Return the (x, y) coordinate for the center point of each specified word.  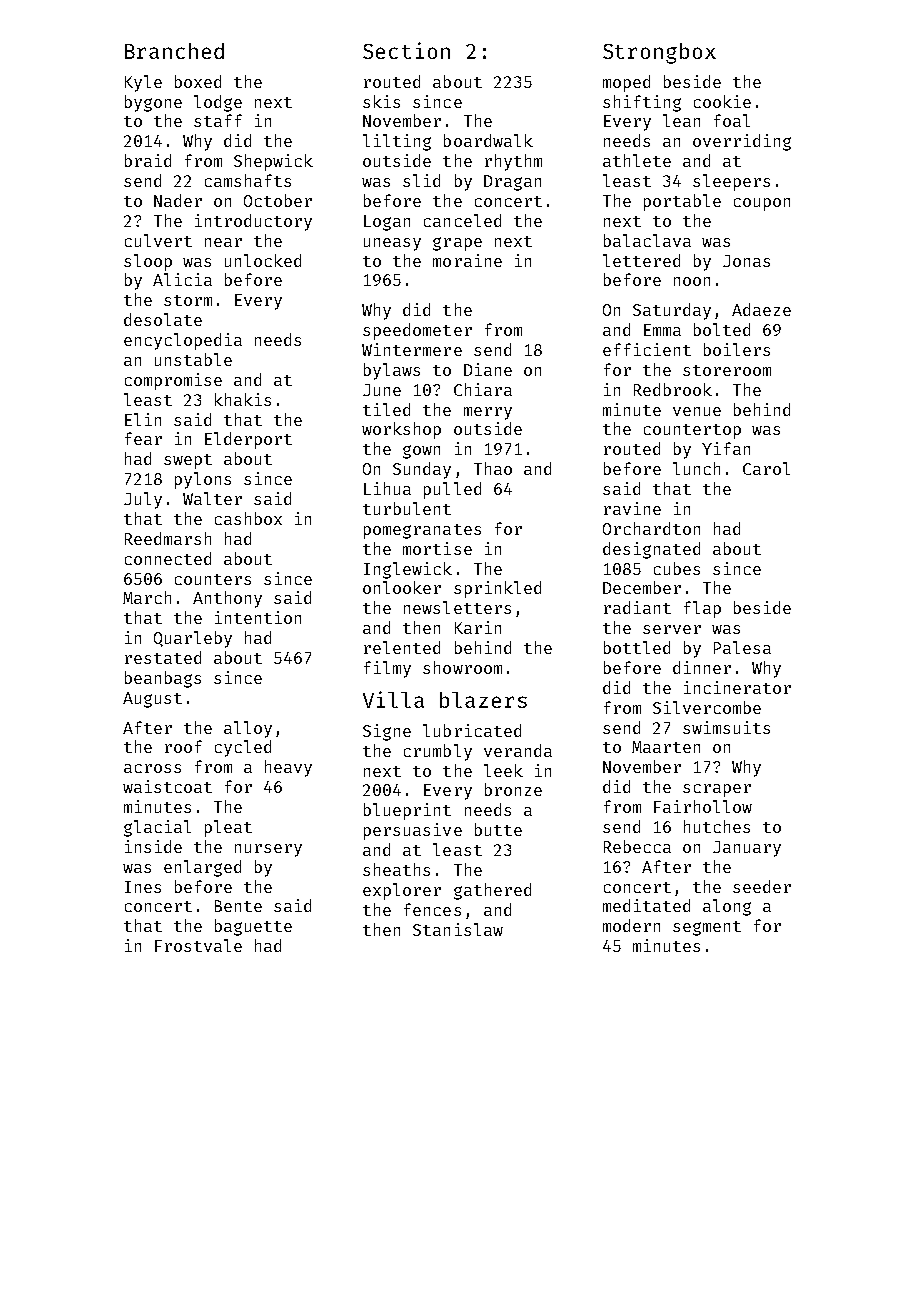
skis (381, 101)
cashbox (248, 518)
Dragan (512, 183)
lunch (696, 468)
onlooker (402, 587)
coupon (762, 204)
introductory (253, 222)
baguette (253, 927)
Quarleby (193, 639)
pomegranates (422, 531)
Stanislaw (458, 929)
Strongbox (659, 53)
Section (406, 50)
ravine (632, 508)
